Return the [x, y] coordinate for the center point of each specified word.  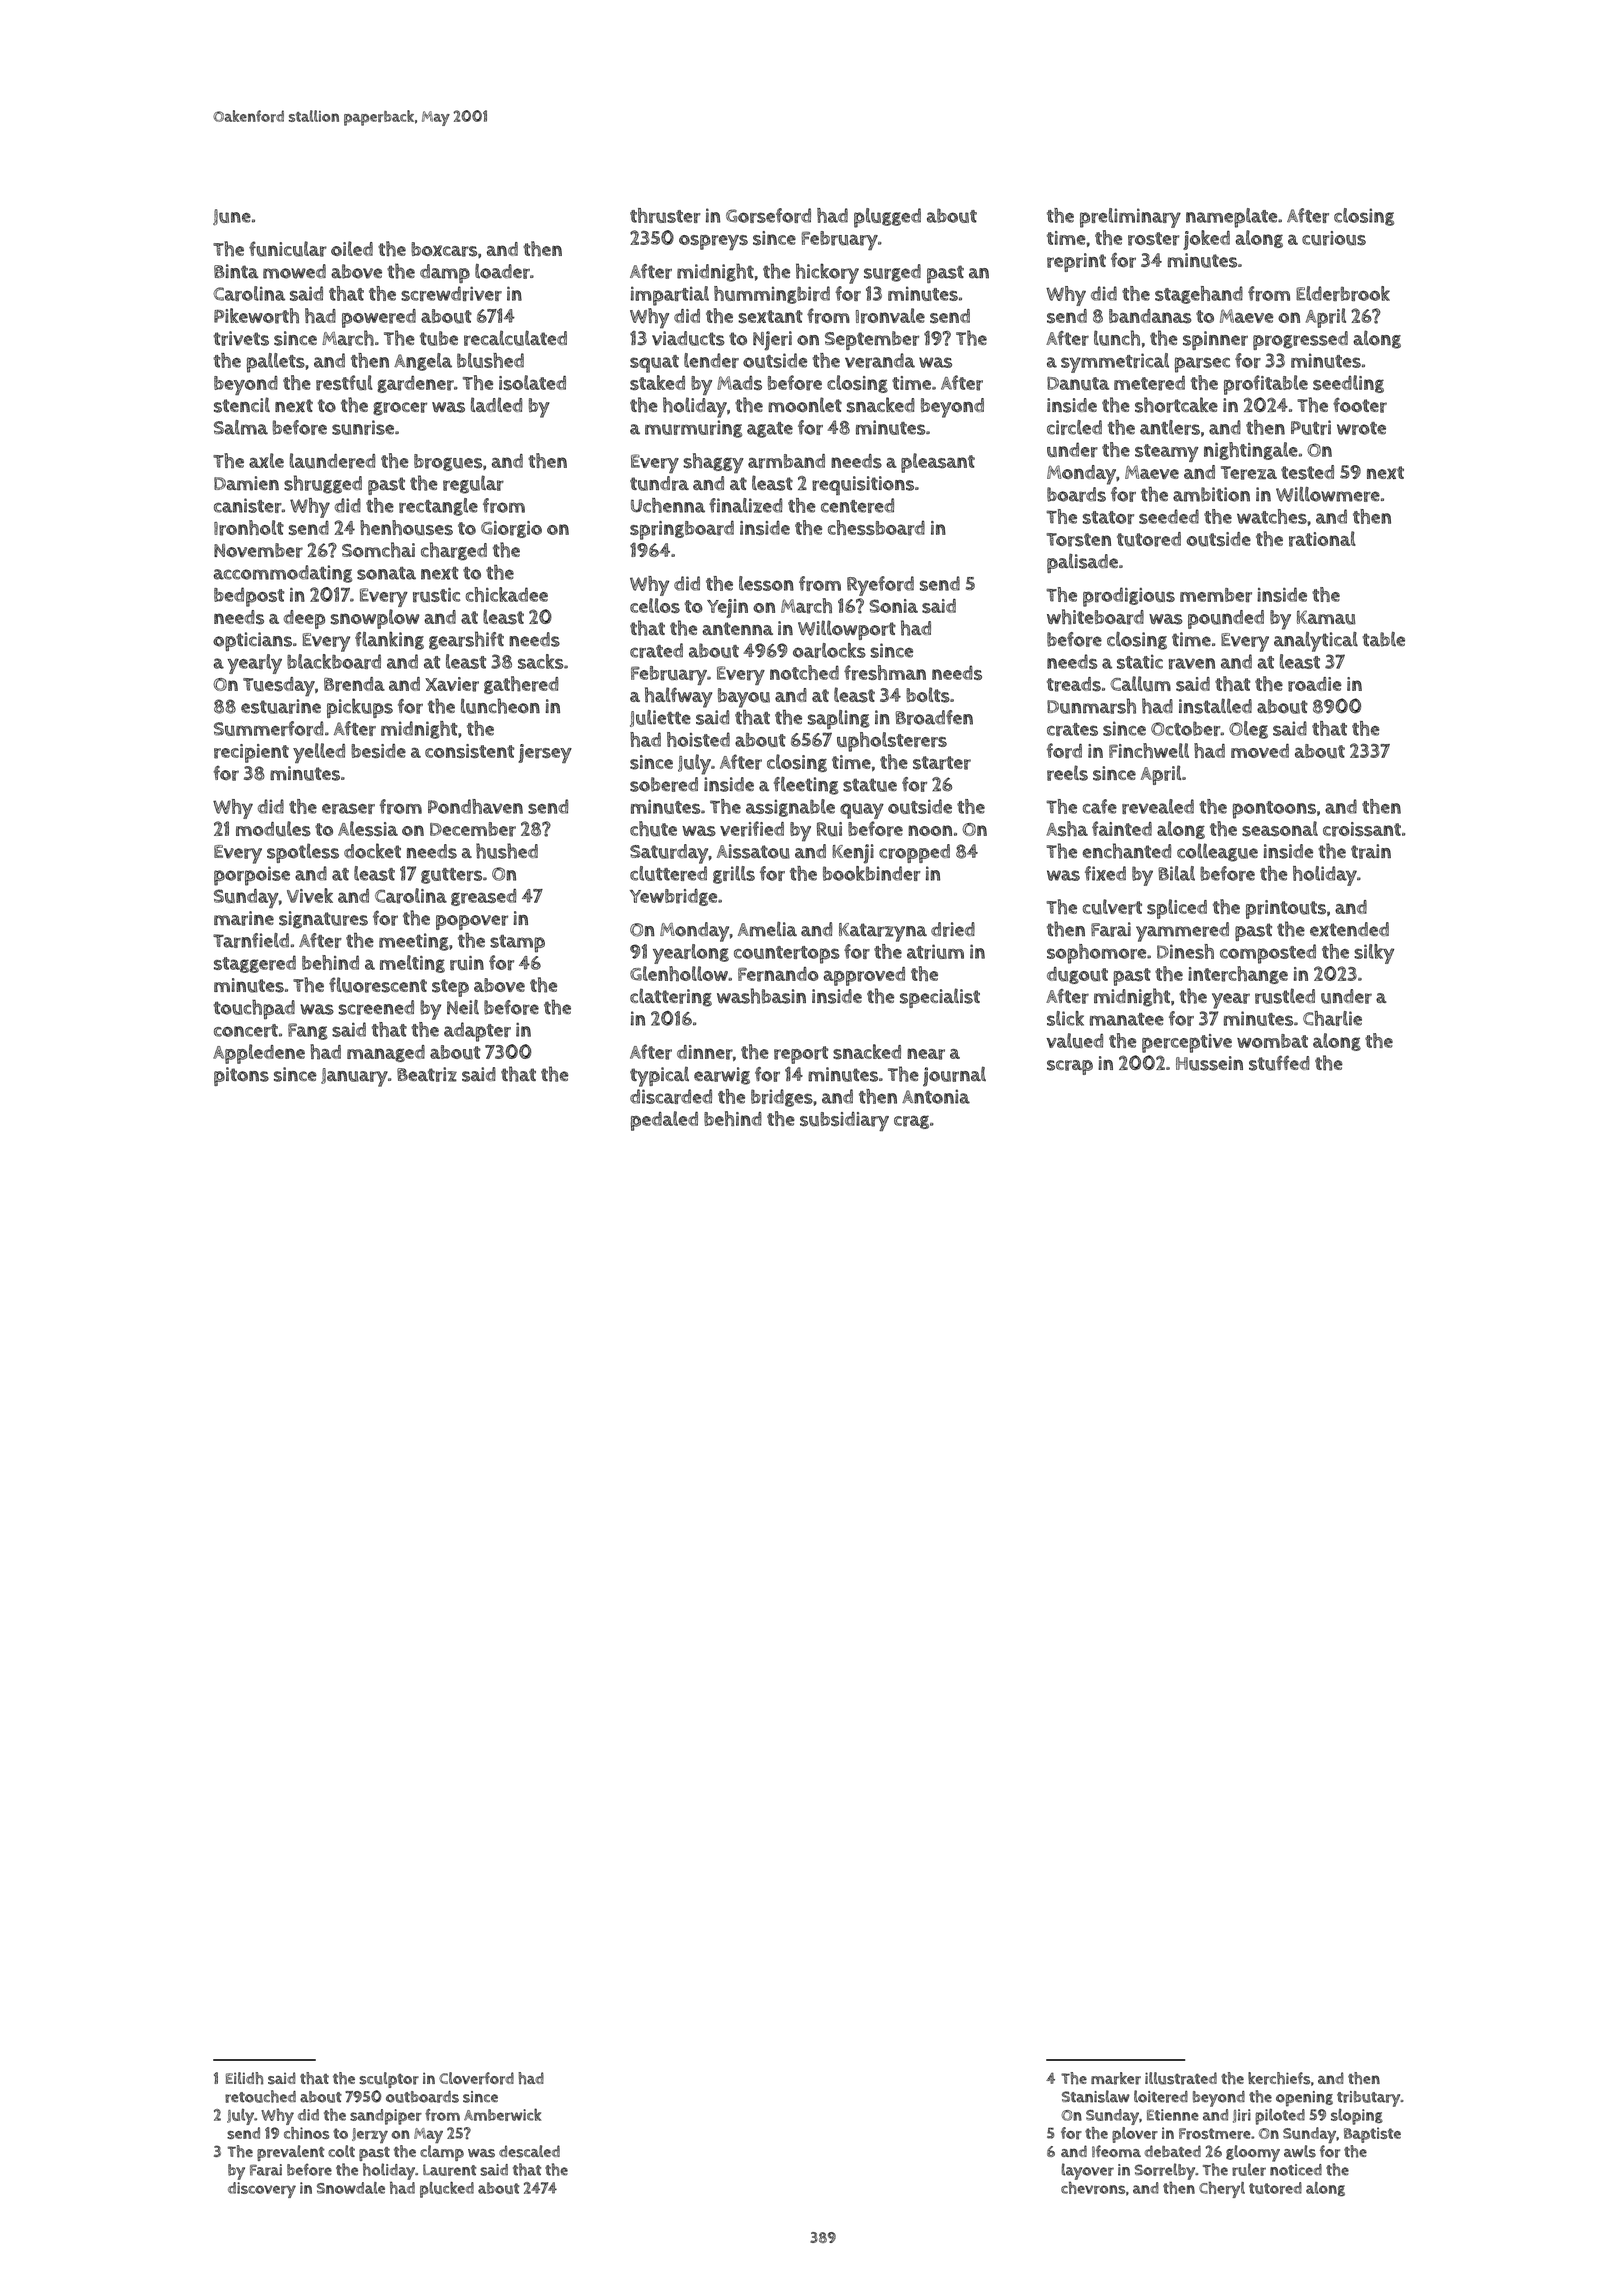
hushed [507, 851]
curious [1334, 238]
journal [954, 1076]
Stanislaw [1096, 2096]
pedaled [664, 1121]
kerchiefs [1279, 2078]
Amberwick [502, 2114]
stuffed [1279, 1063]
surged [892, 273]
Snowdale [351, 2188]
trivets [241, 338]
